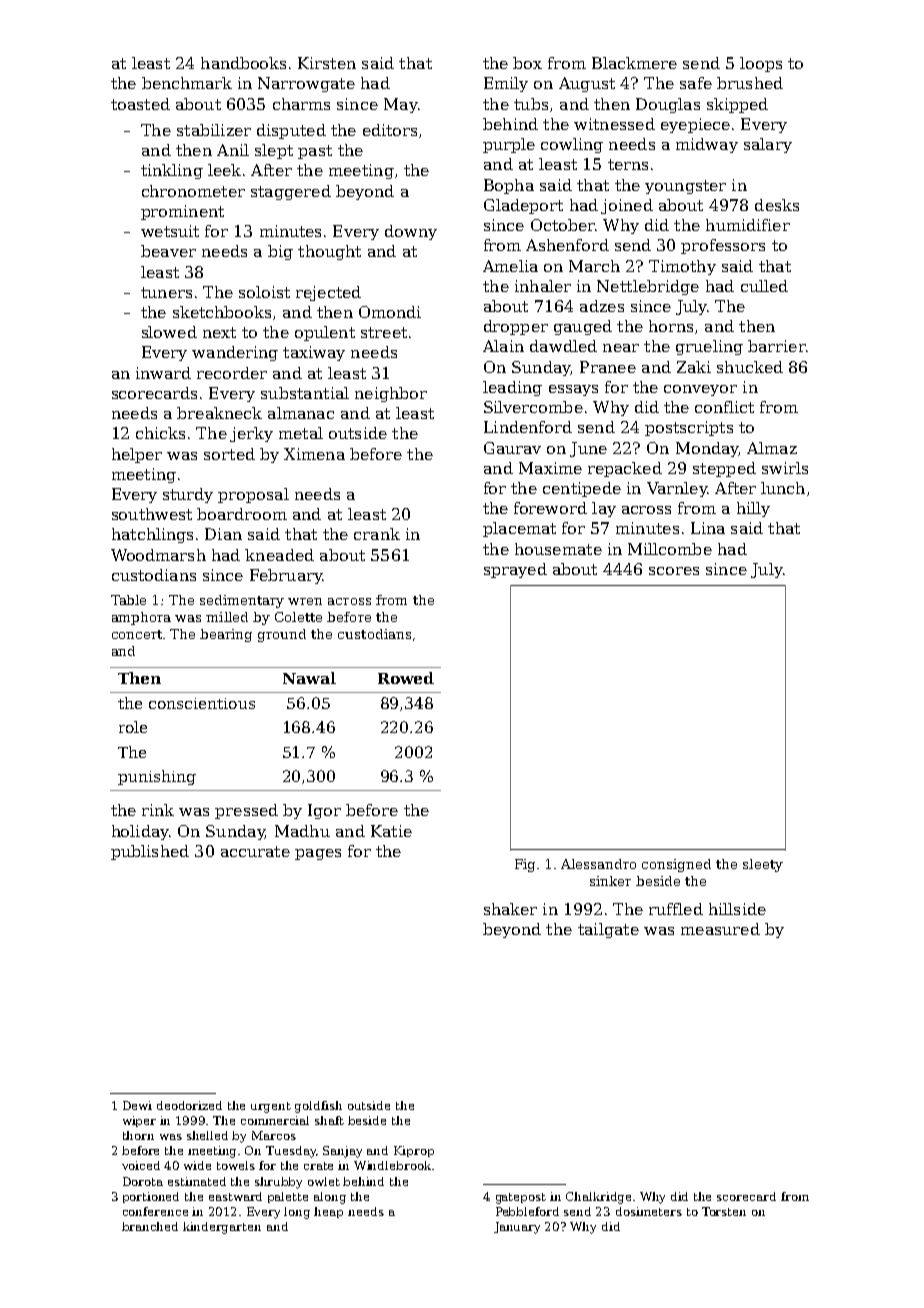 The height and width of the document is (1308, 924). Describe the element at coordinates (214, 130) in the document. I see `stabilizer` at that location.
